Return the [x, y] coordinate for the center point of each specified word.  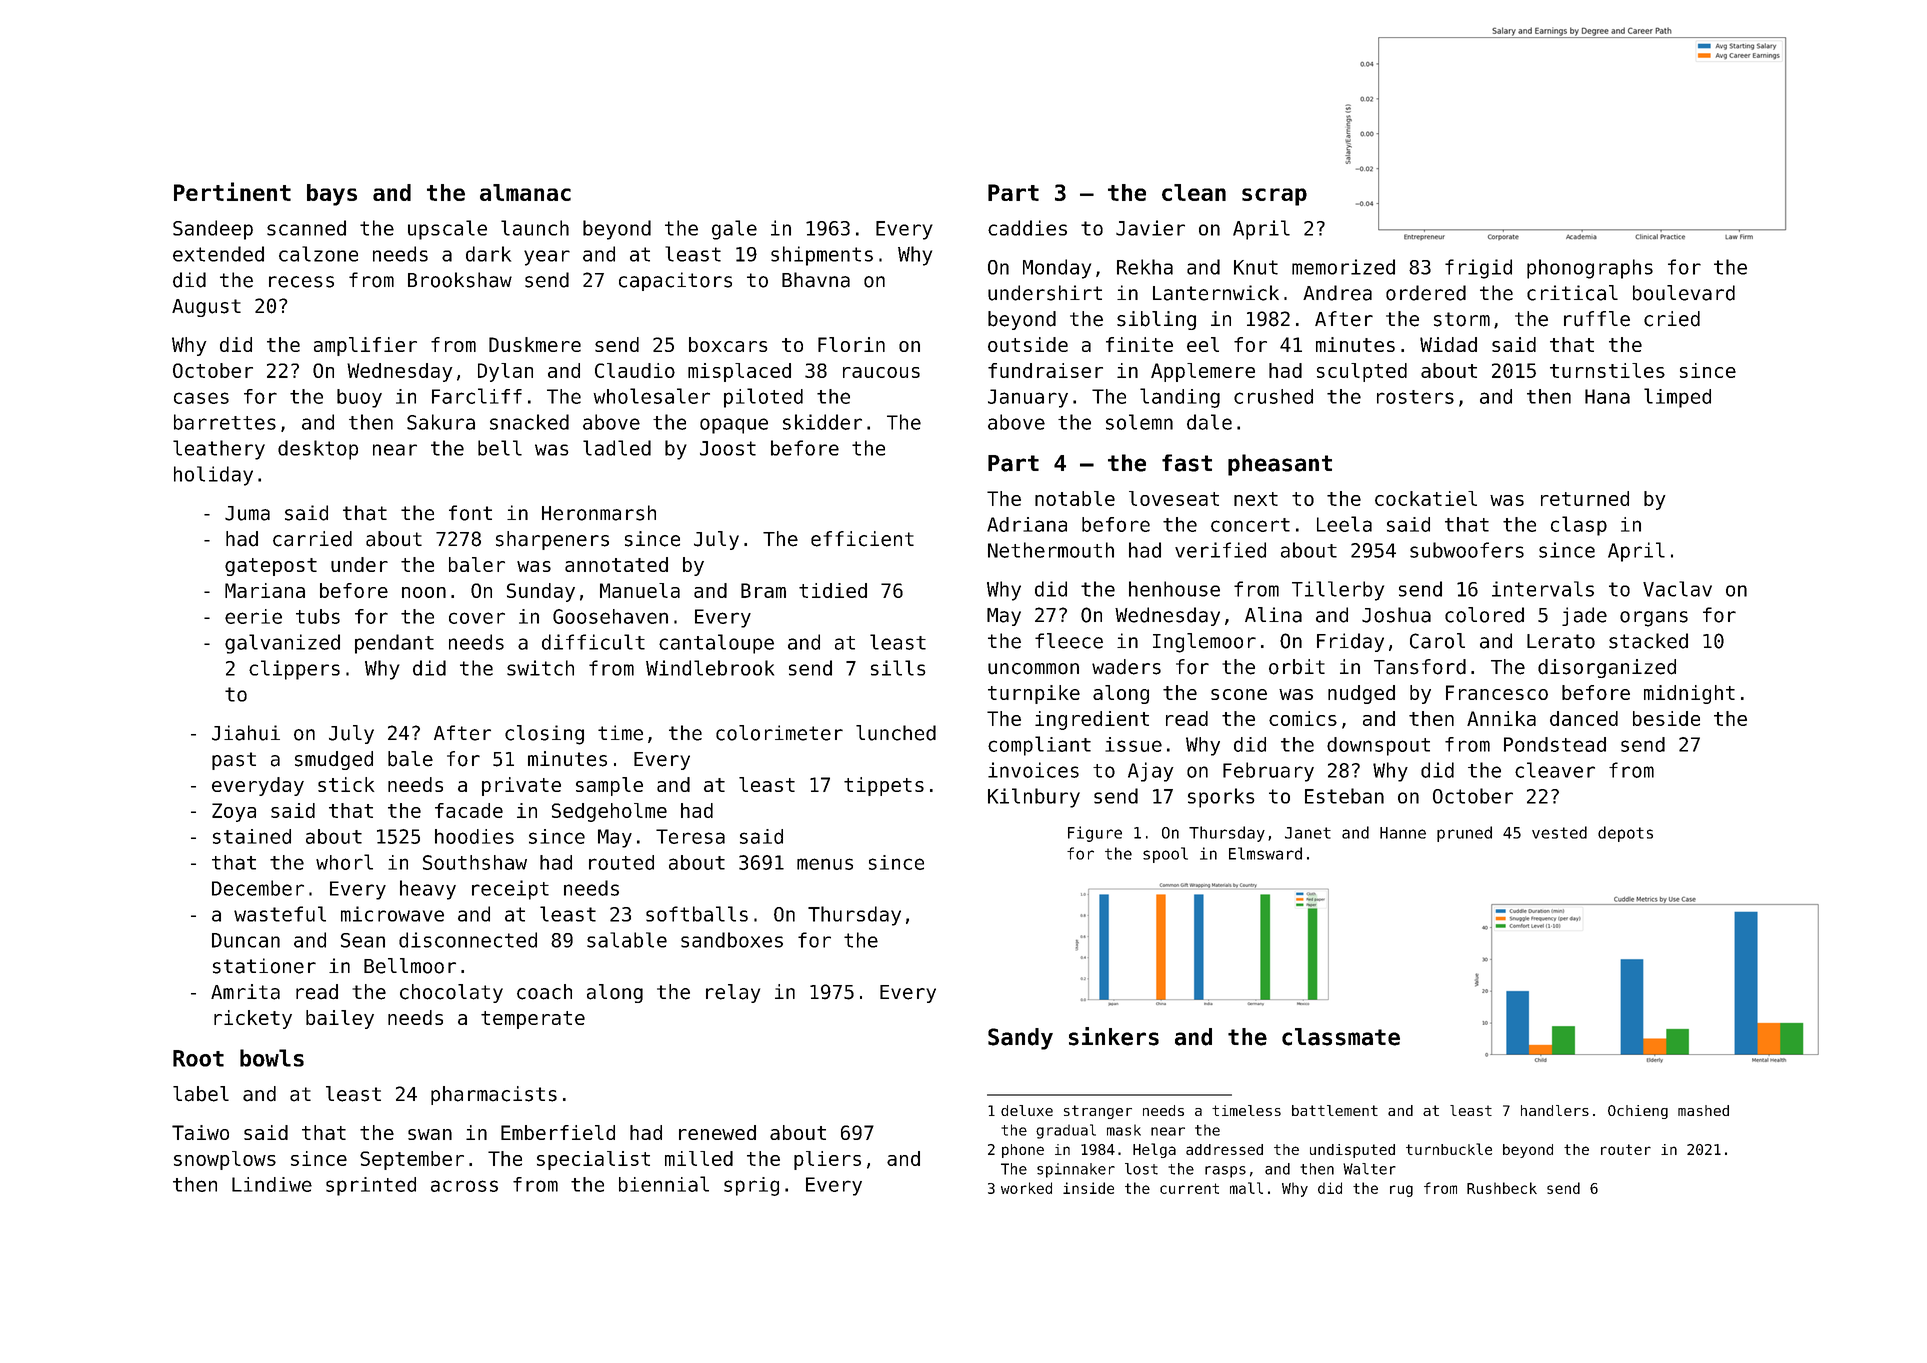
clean [1194, 192]
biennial [664, 1184]
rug [1401, 1191]
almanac [525, 192]
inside [1088, 1188]
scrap [1274, 197]
